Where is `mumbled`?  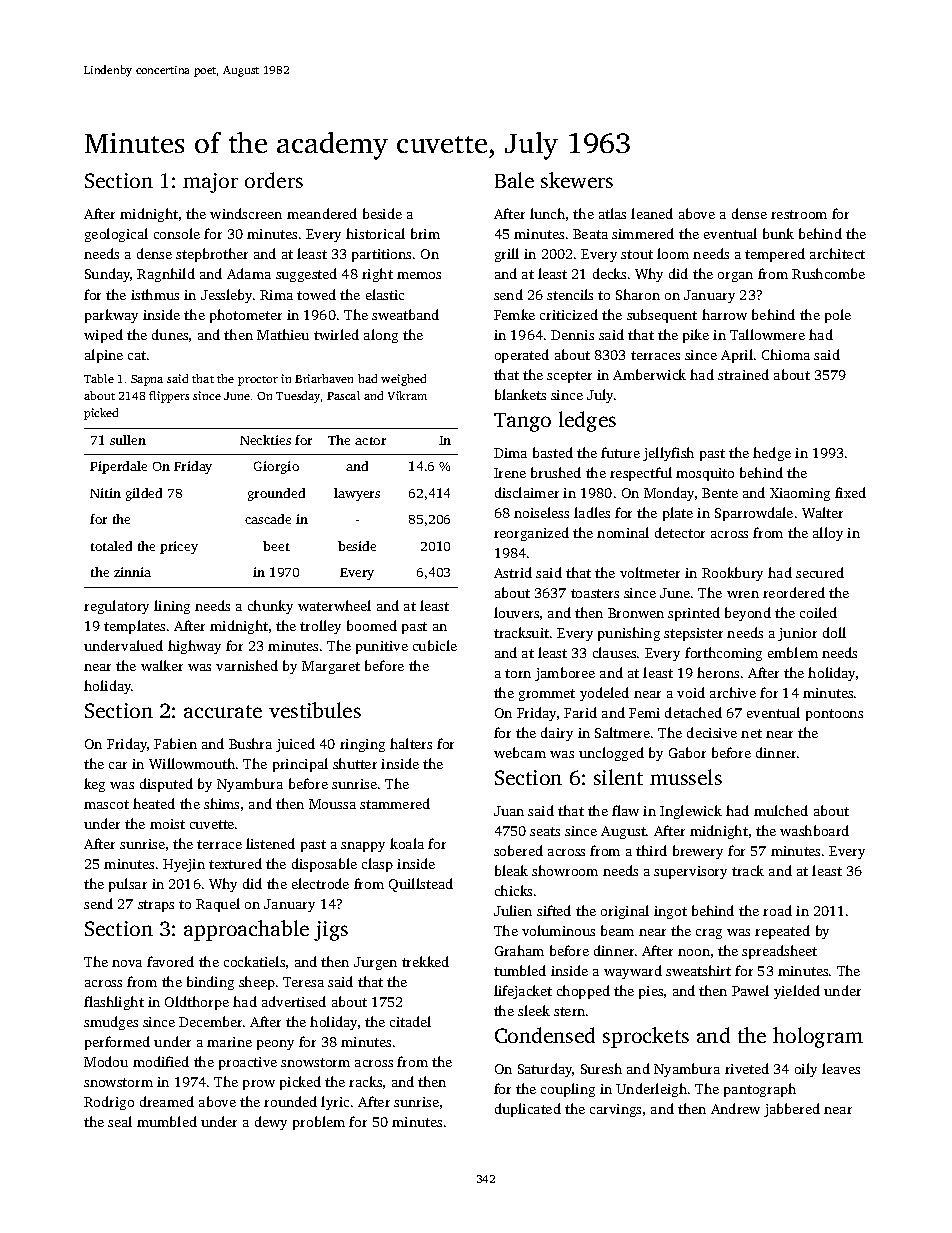
mumbled is located at coordinates (167, 1121).
